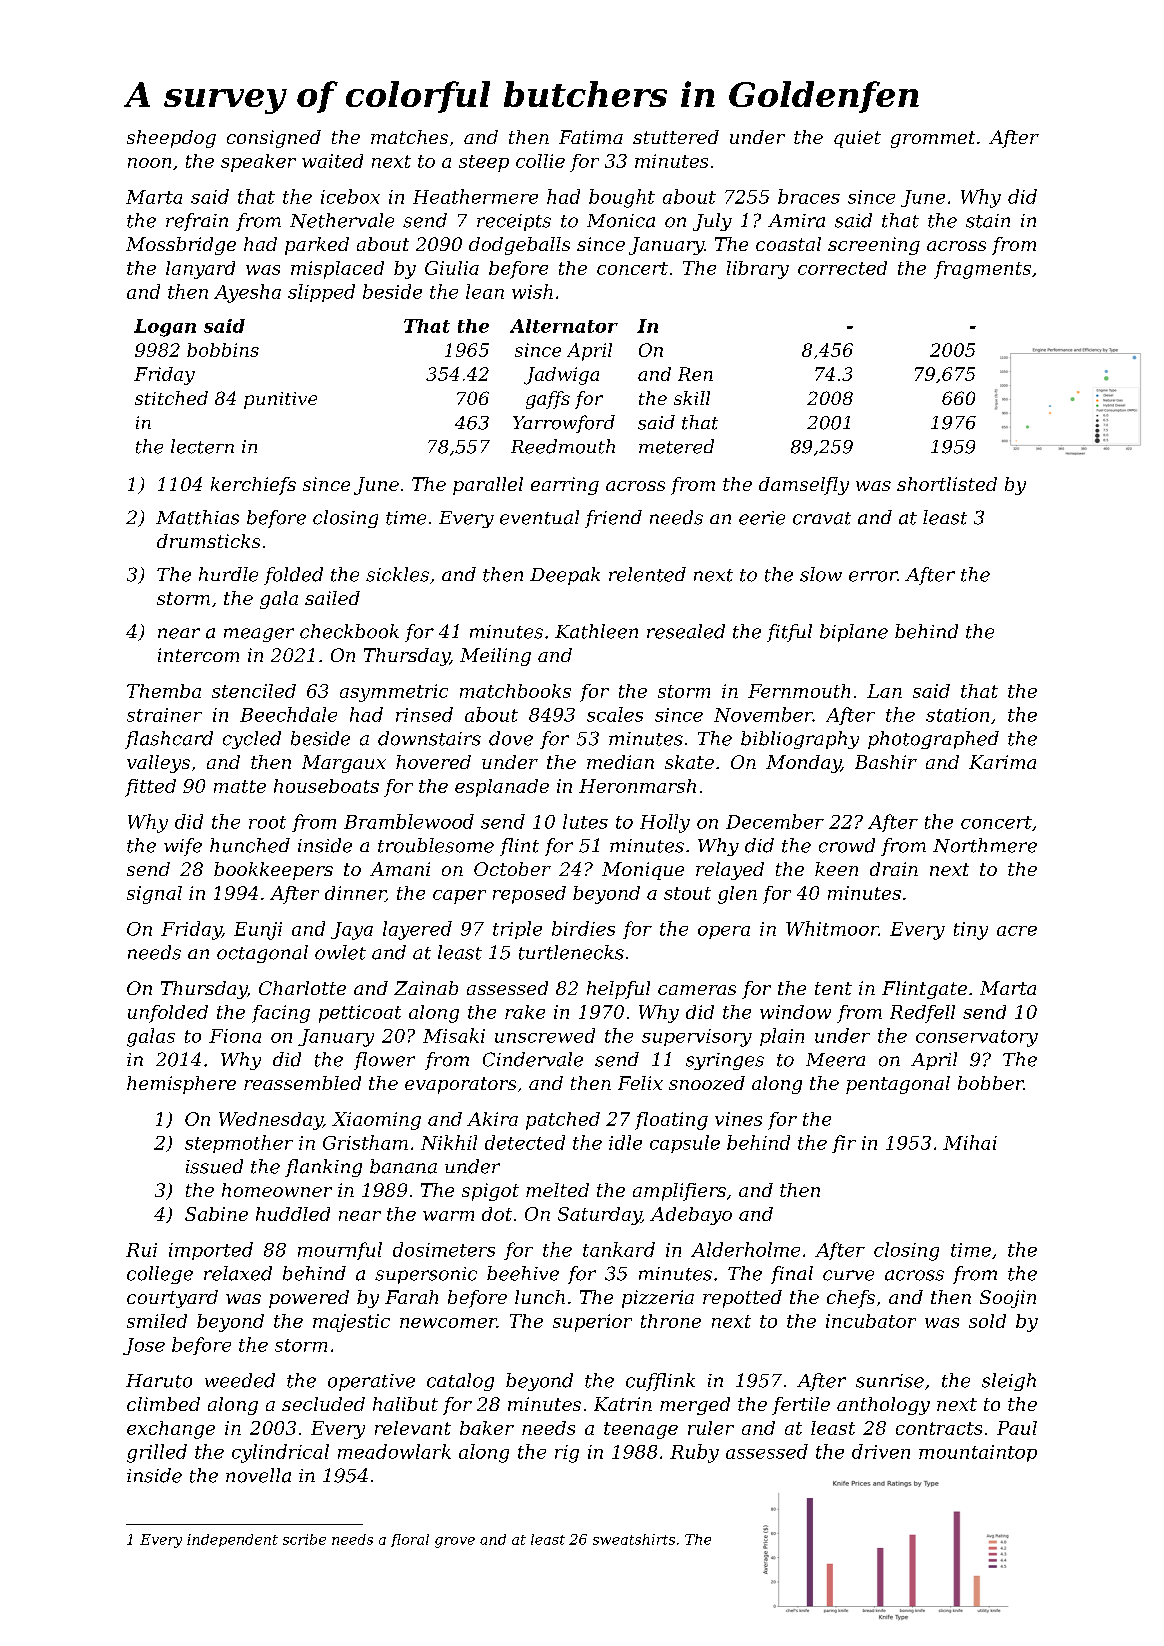 This document has height=1646, width=1164. What do you see at coordinates (409, 137) in the document?
I see `matches` at bounding box center [409, 137].
